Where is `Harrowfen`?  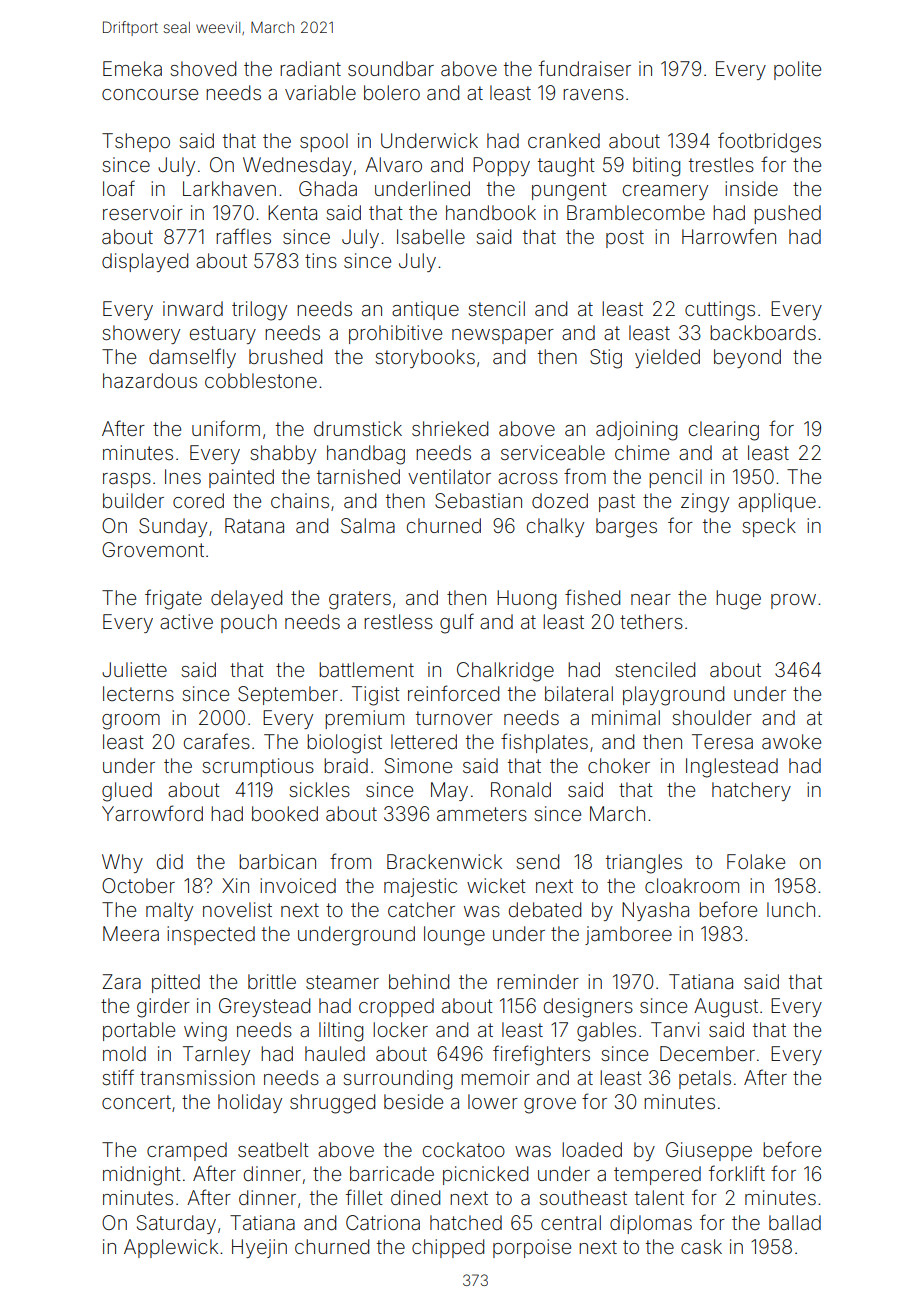 Harrowfen is located at coordinates (729, 236).
